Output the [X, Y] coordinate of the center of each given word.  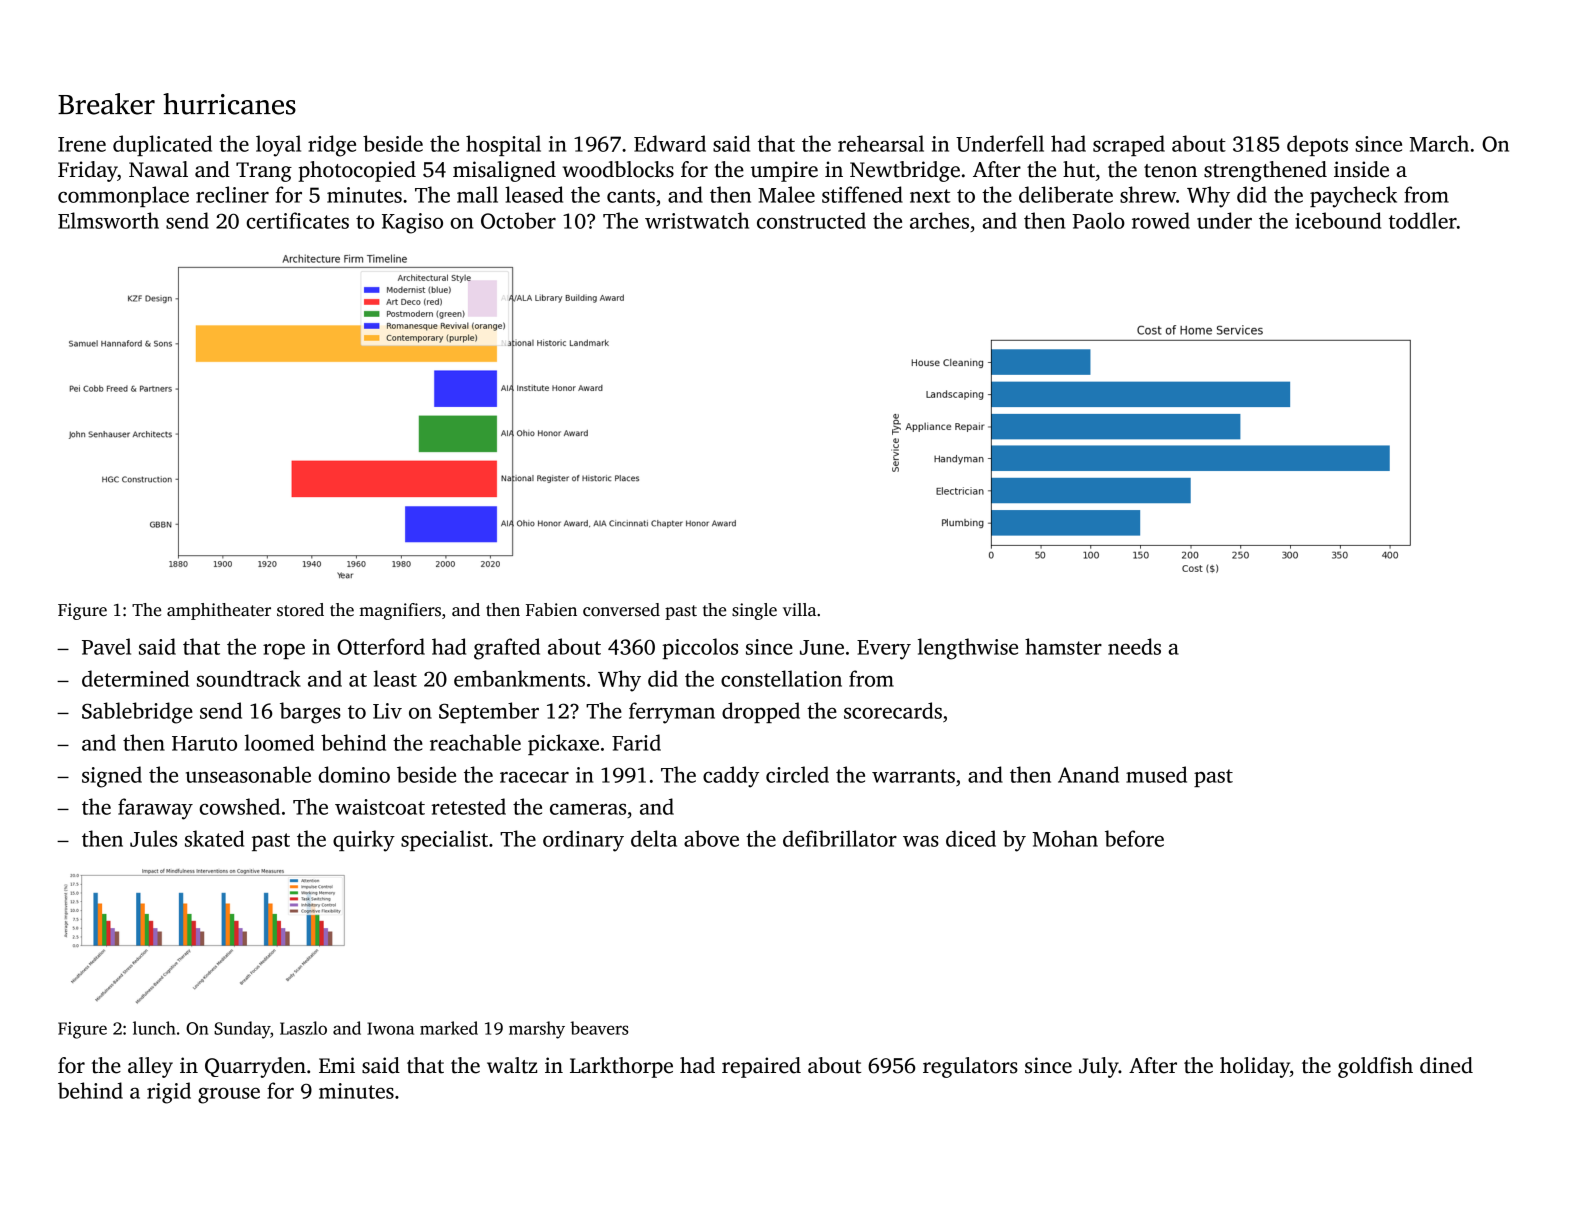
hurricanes [229, 104]
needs [1134, 646]
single [754, 611]
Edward [670, 143]
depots [1317, 145]
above [711, 838]
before [1134, 838]
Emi [337, 1065]
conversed [621, 610]
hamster [1063, 646]
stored [300, 610]
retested [468, 806]
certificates [297, 220]
